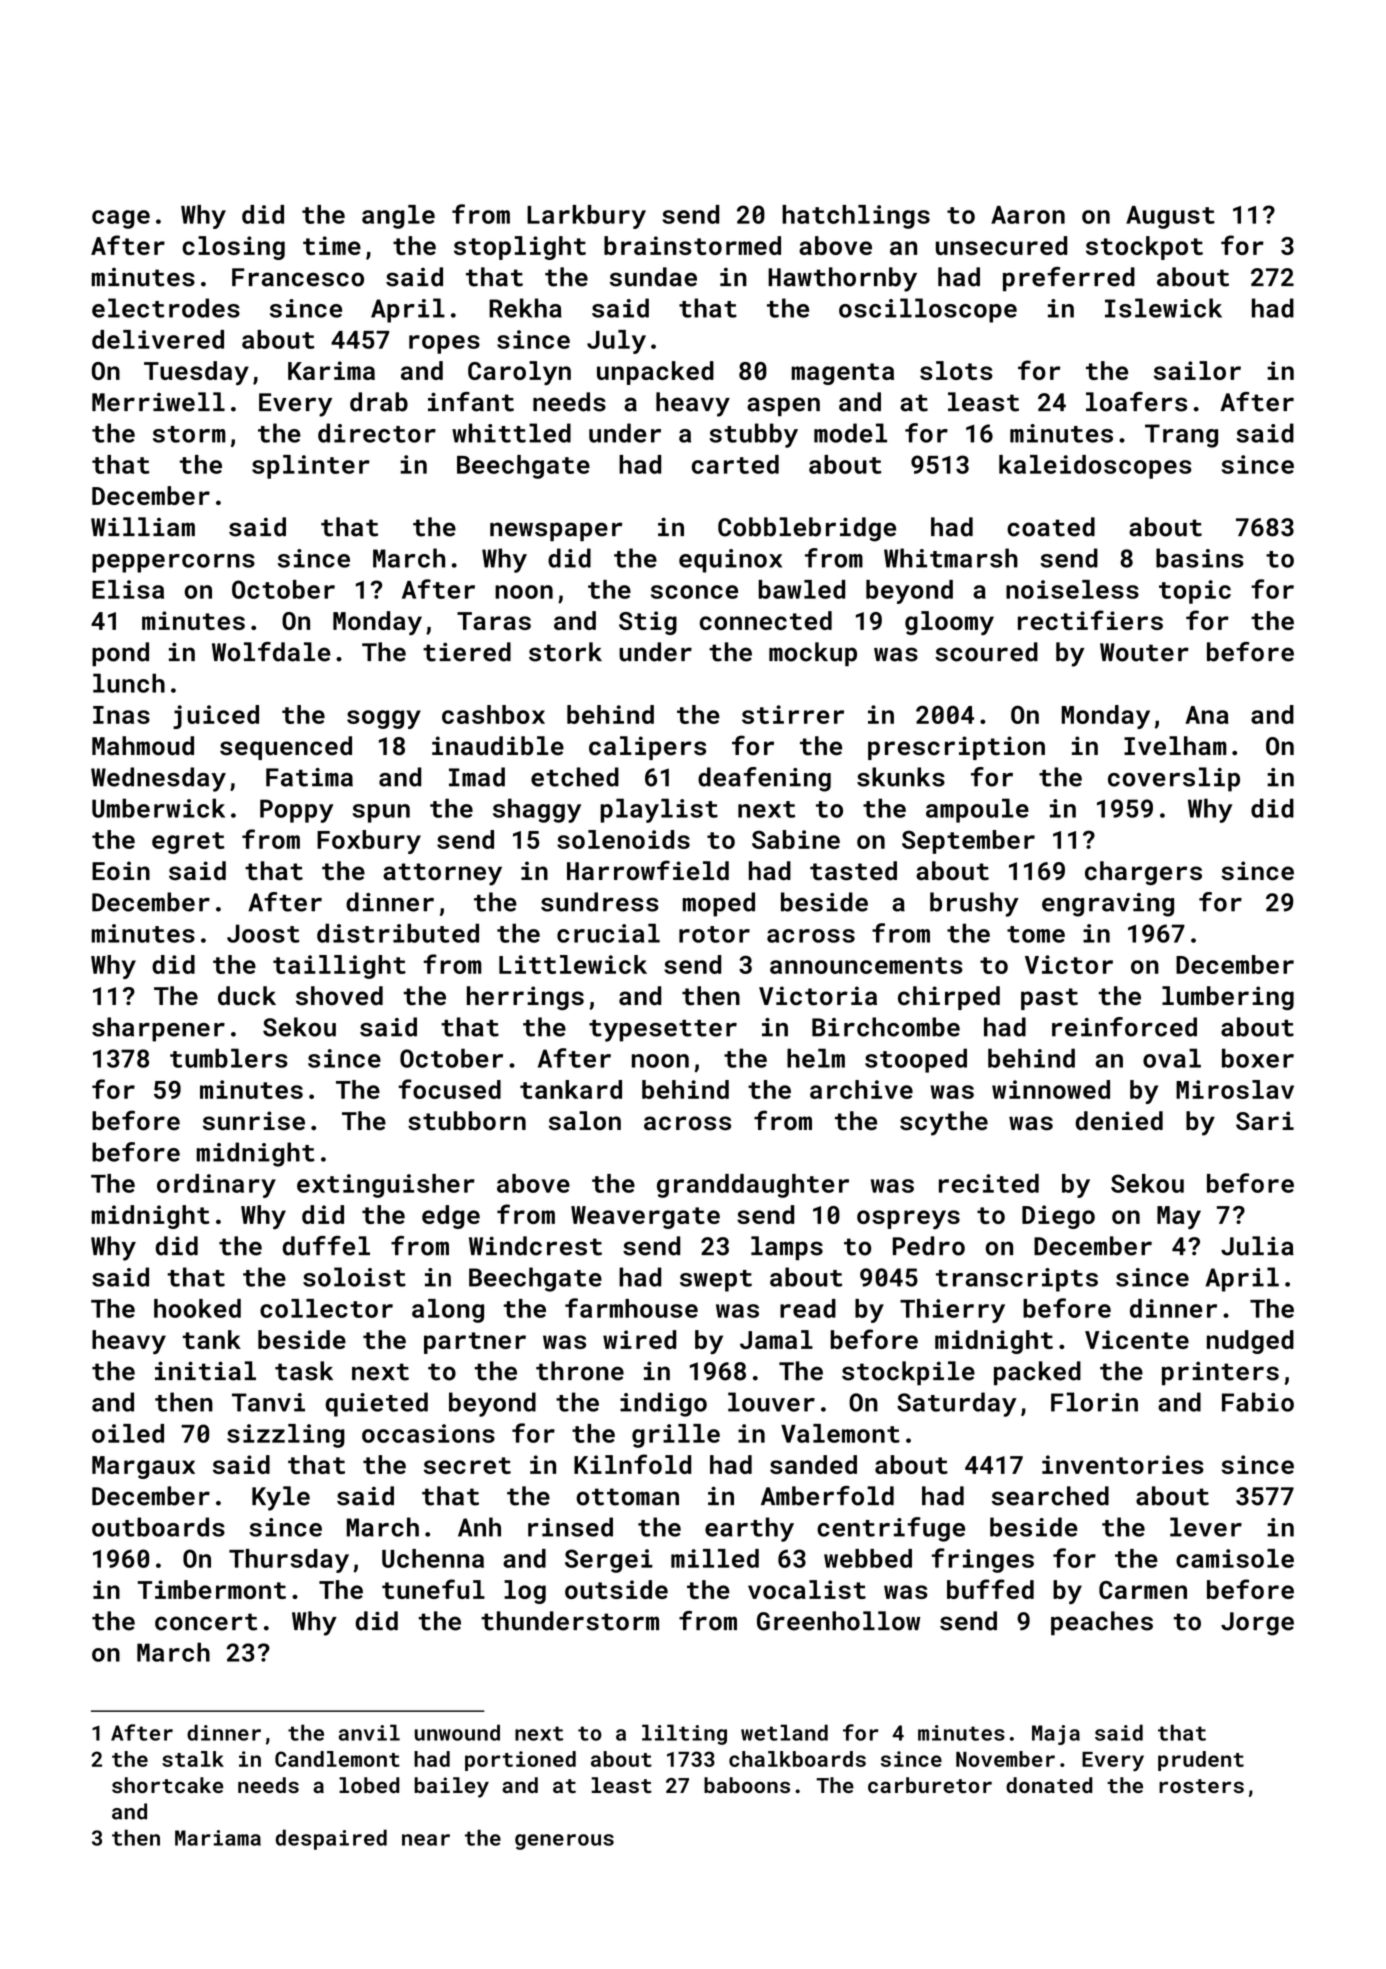  What do you see at coordinates (286, 748) in the image?
I see `sequenced` at bounding box center [286, 748].
